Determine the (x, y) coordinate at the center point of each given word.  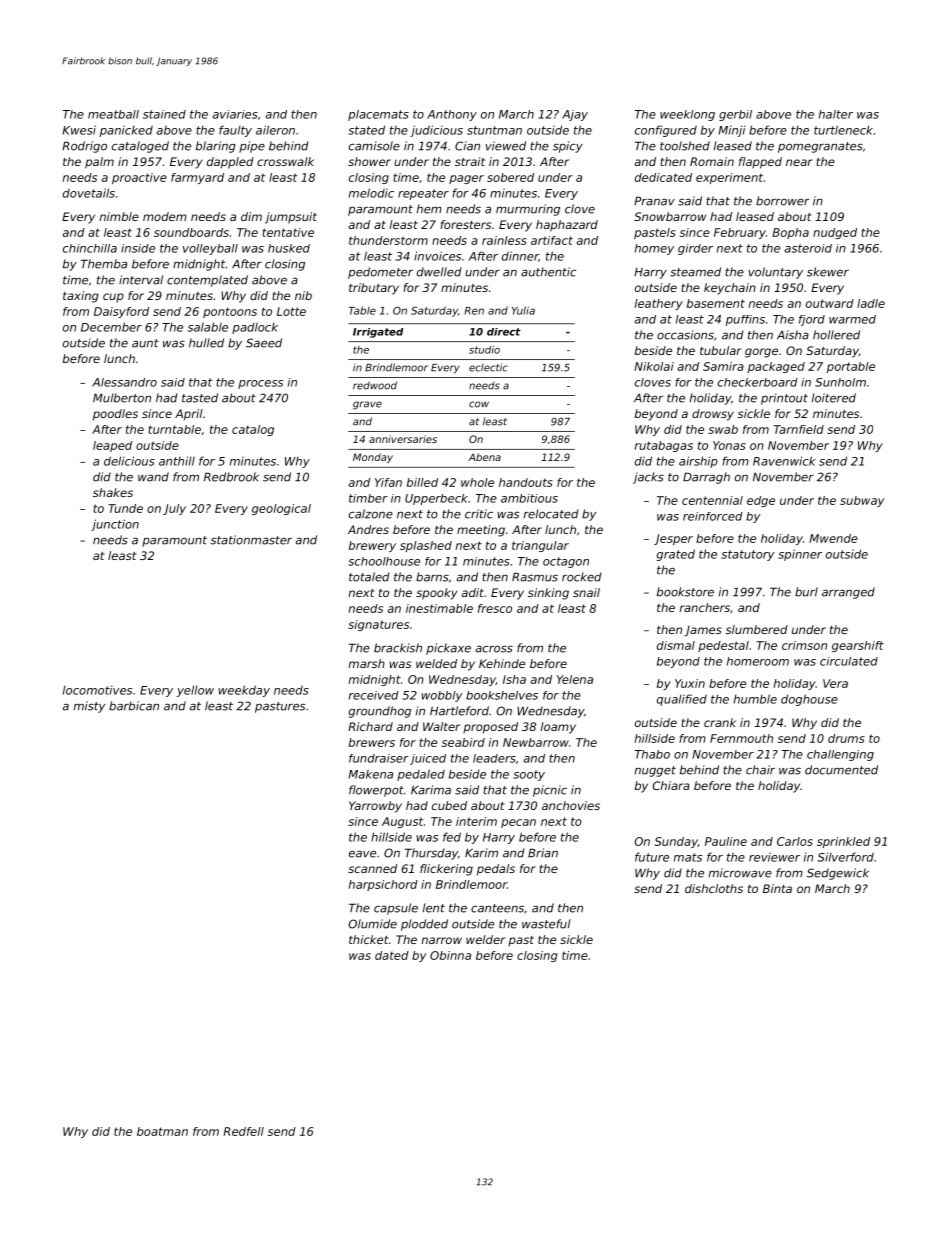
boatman (162, 1131)
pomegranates (820, 147)
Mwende (833, 538)
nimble (119, 216)
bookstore (685, 592)
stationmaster (251, 540)
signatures (378, 625)
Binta (777, 888)
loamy (558, 728)
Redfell (243, 1131)
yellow (195, 691)
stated (366, 130)
